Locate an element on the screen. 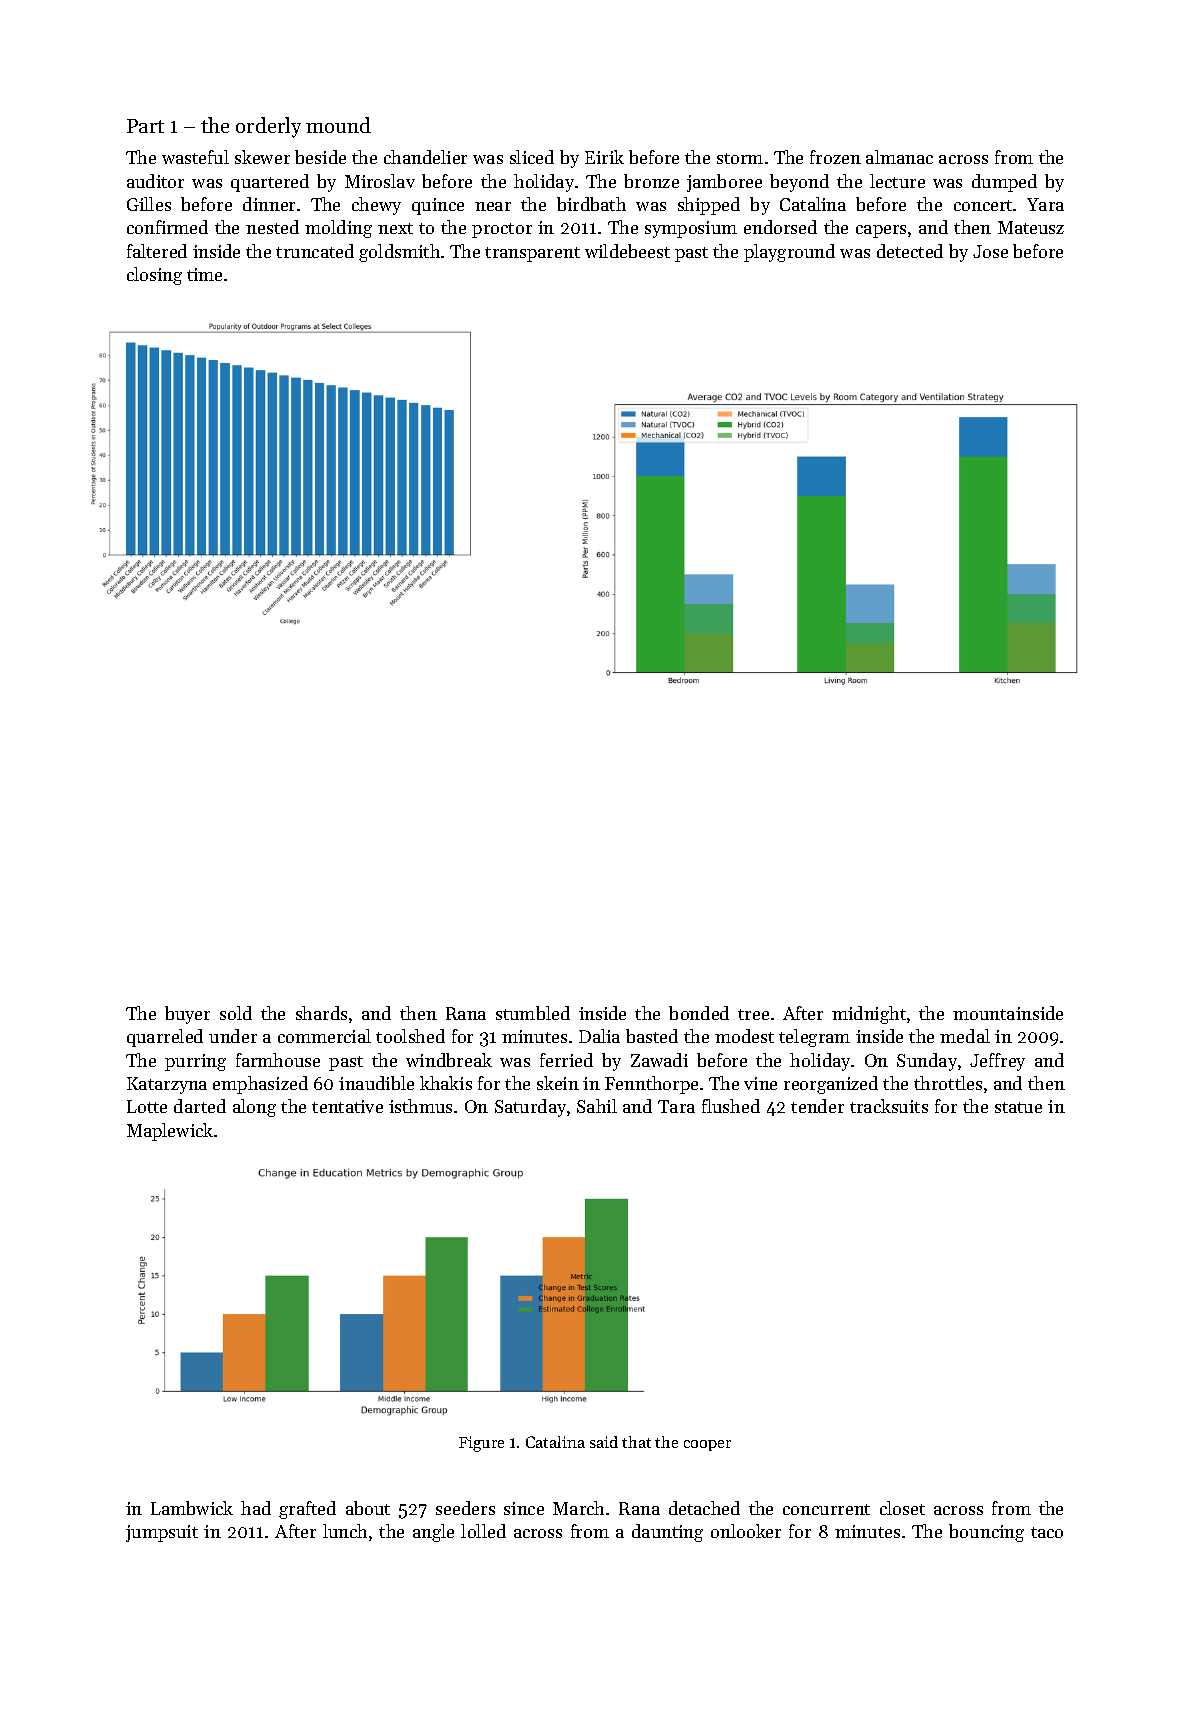 The image size is (1191, 1724). grafted is located at coordinates (307, 1510).
